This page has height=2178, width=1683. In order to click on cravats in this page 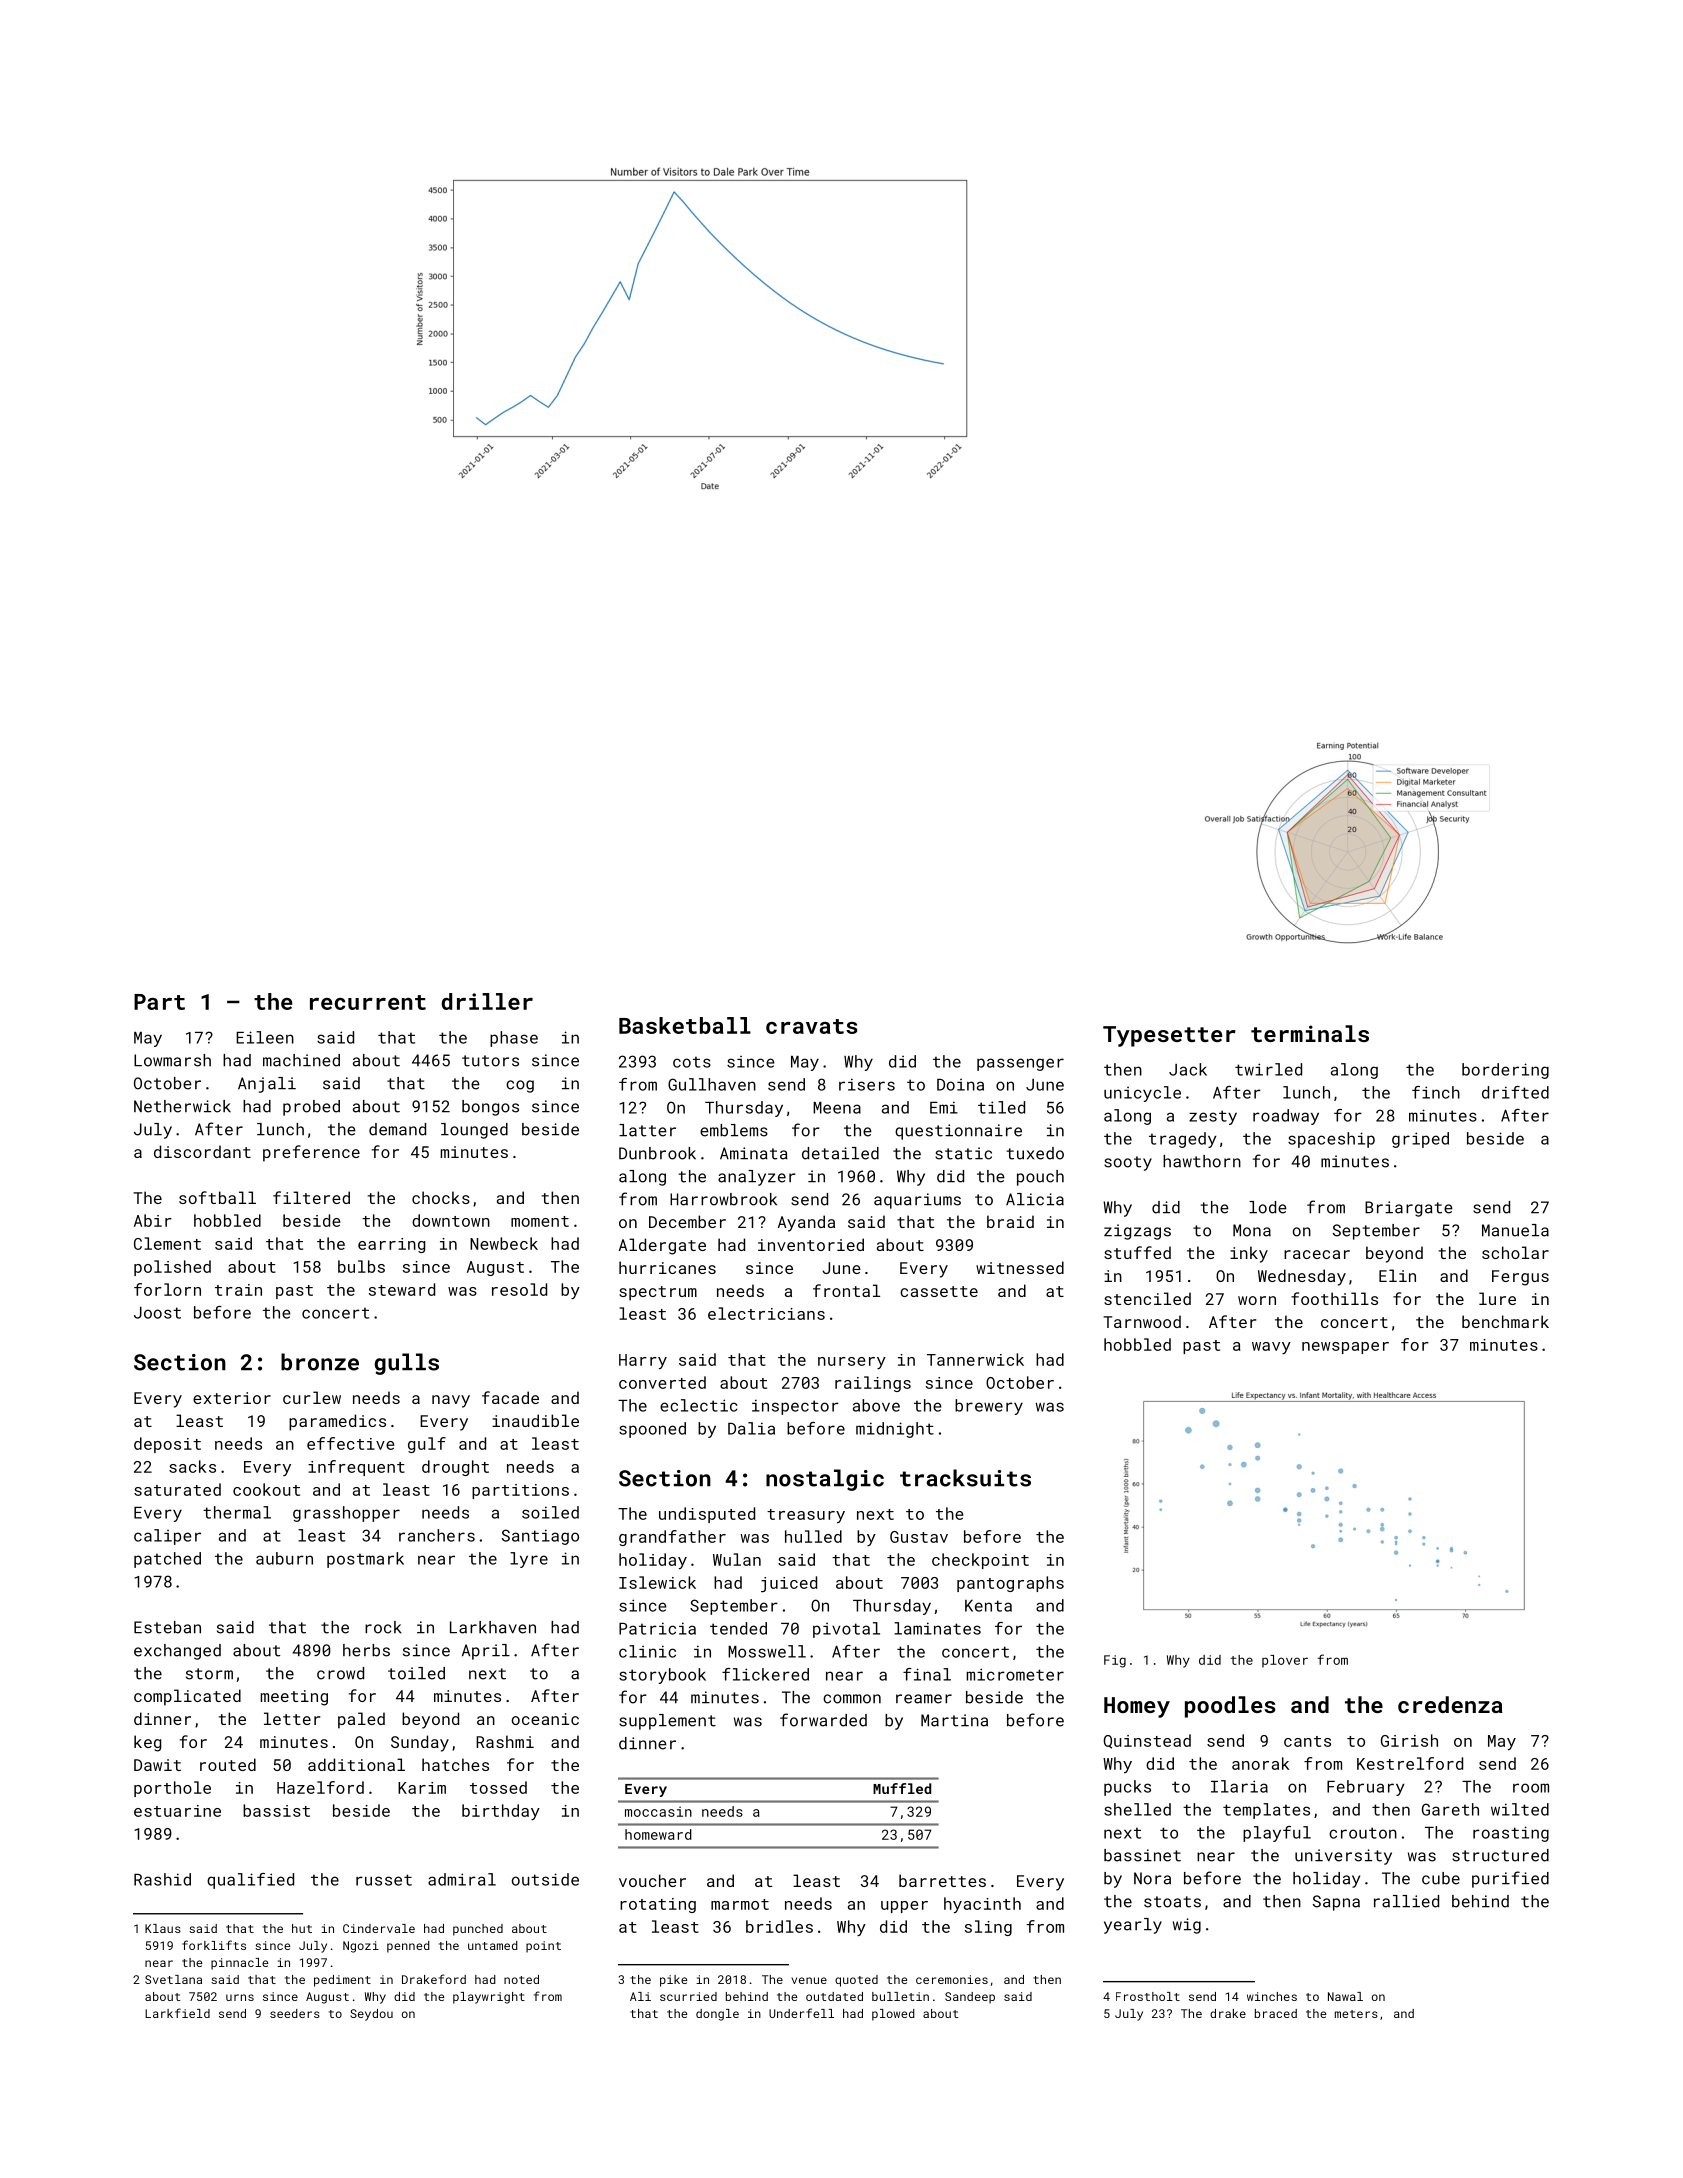, I will do `click(812, 1026)`.
